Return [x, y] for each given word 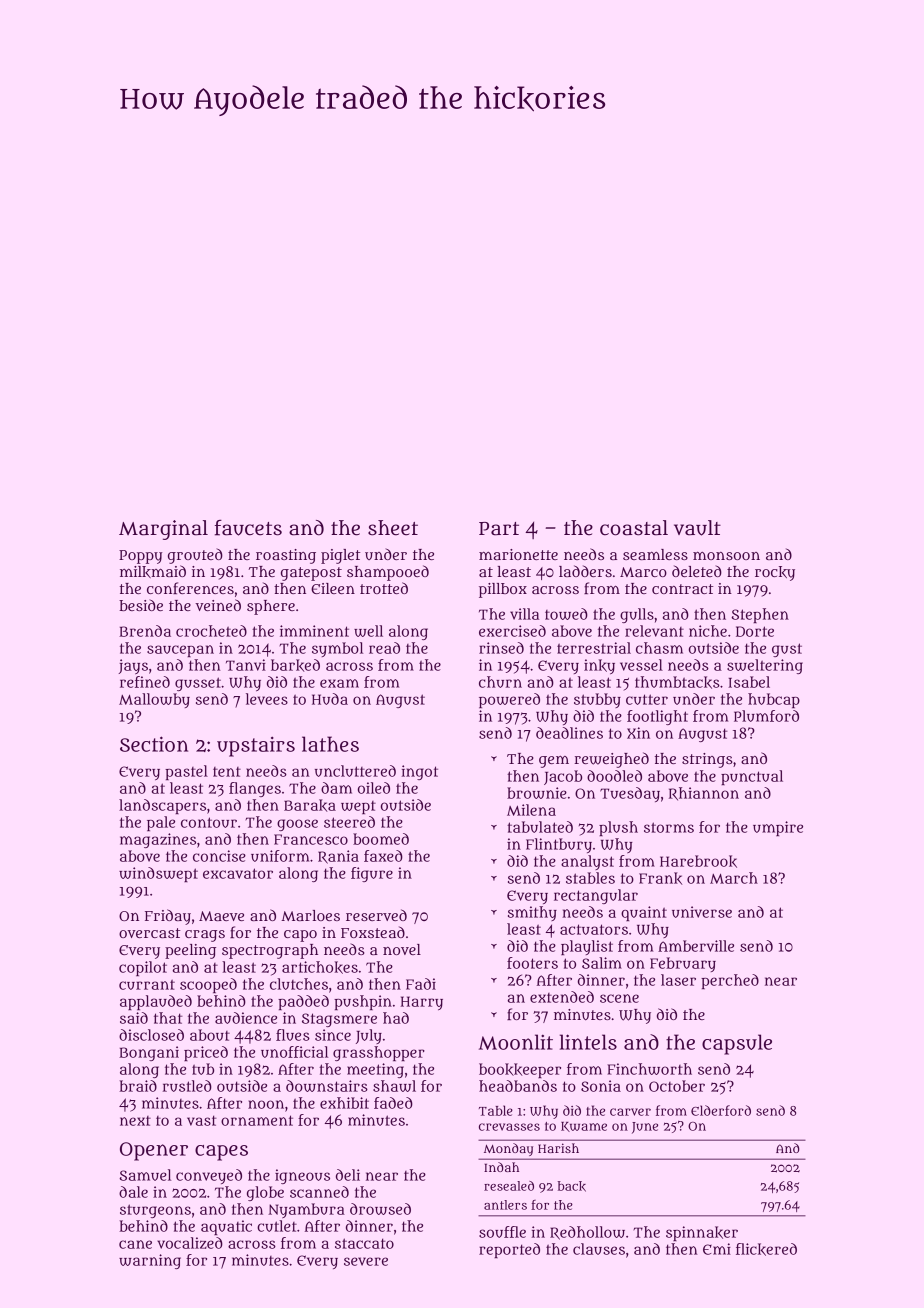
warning [150, 1261]
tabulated [540, 827]
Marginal [163, 530]
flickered [766, 1249]
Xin [638, 733]
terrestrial [594, 648]
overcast [149, 933]
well [368, 631]
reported [509, 1250]
